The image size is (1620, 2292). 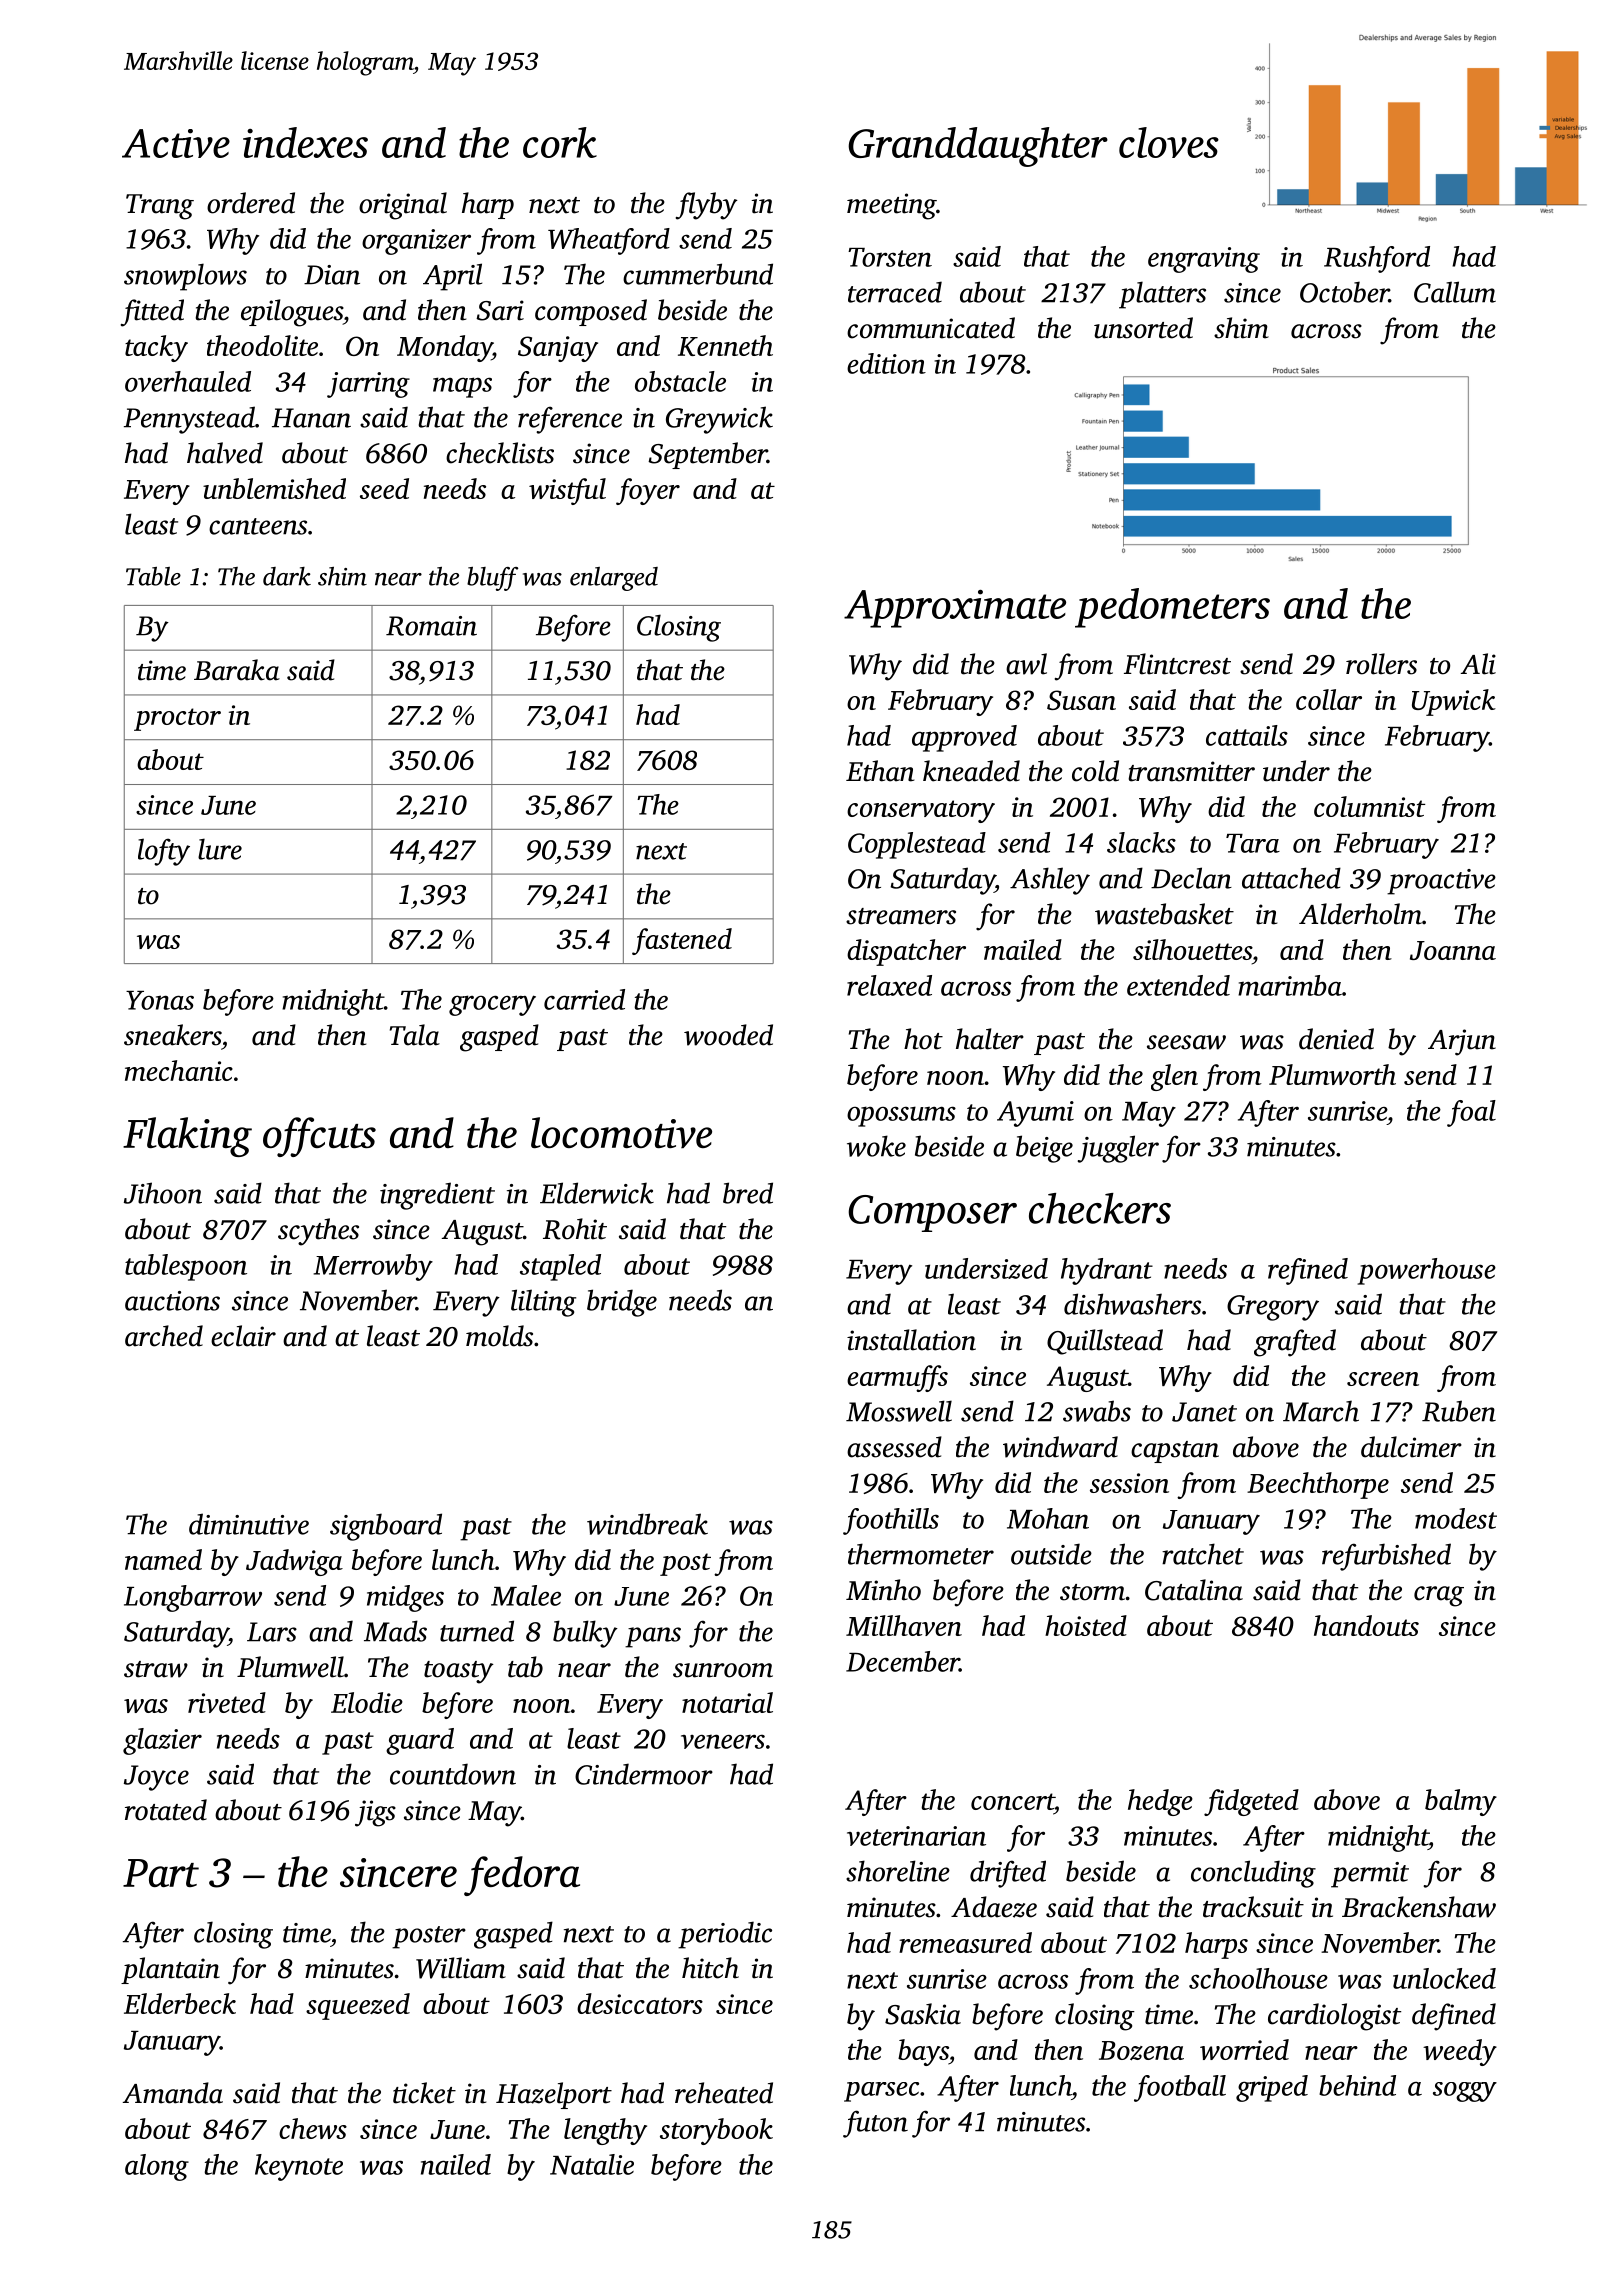 I want to click on carried, so click(x=584, y=999).
